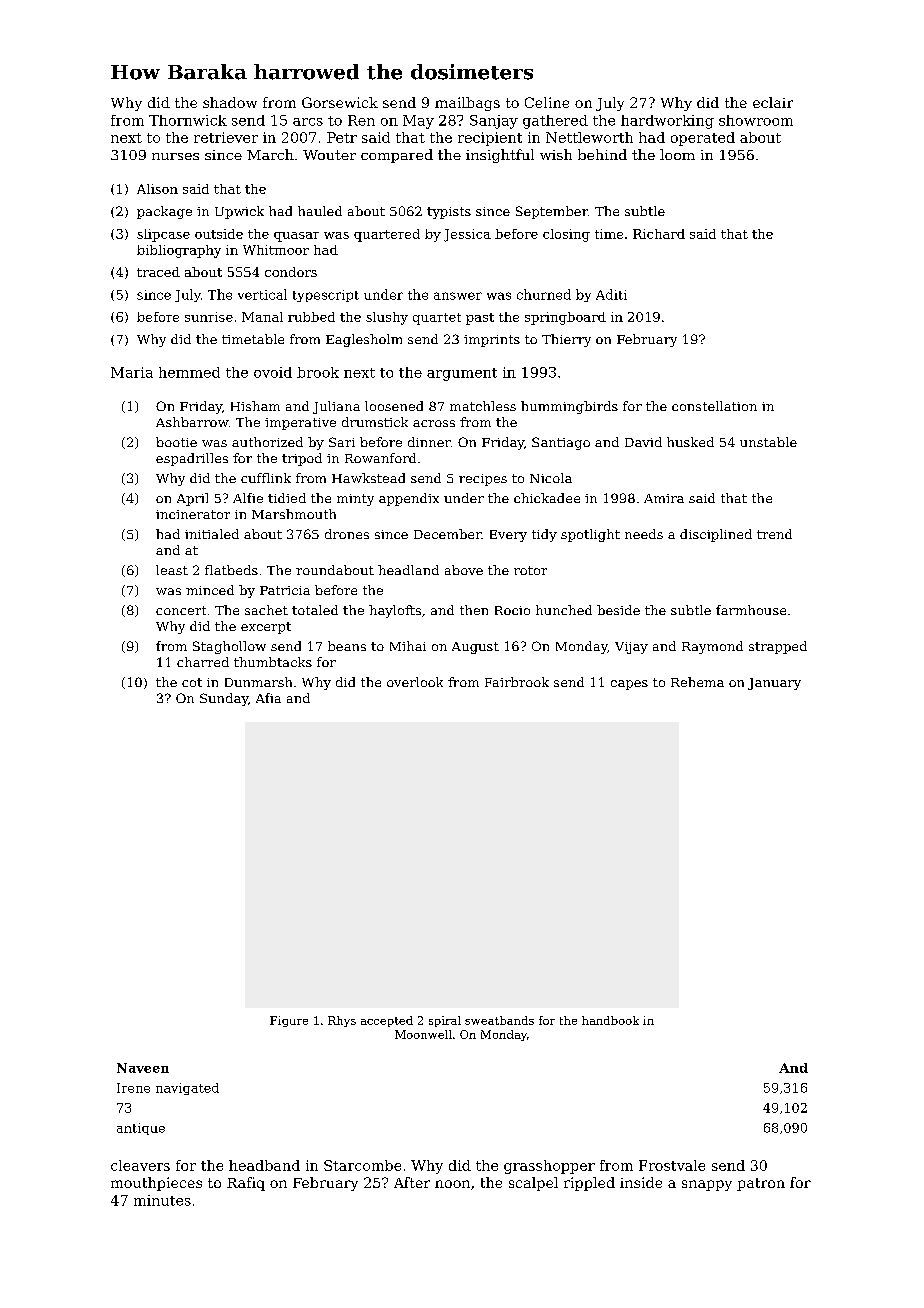  I want to click on cot, so click(192, 682).
